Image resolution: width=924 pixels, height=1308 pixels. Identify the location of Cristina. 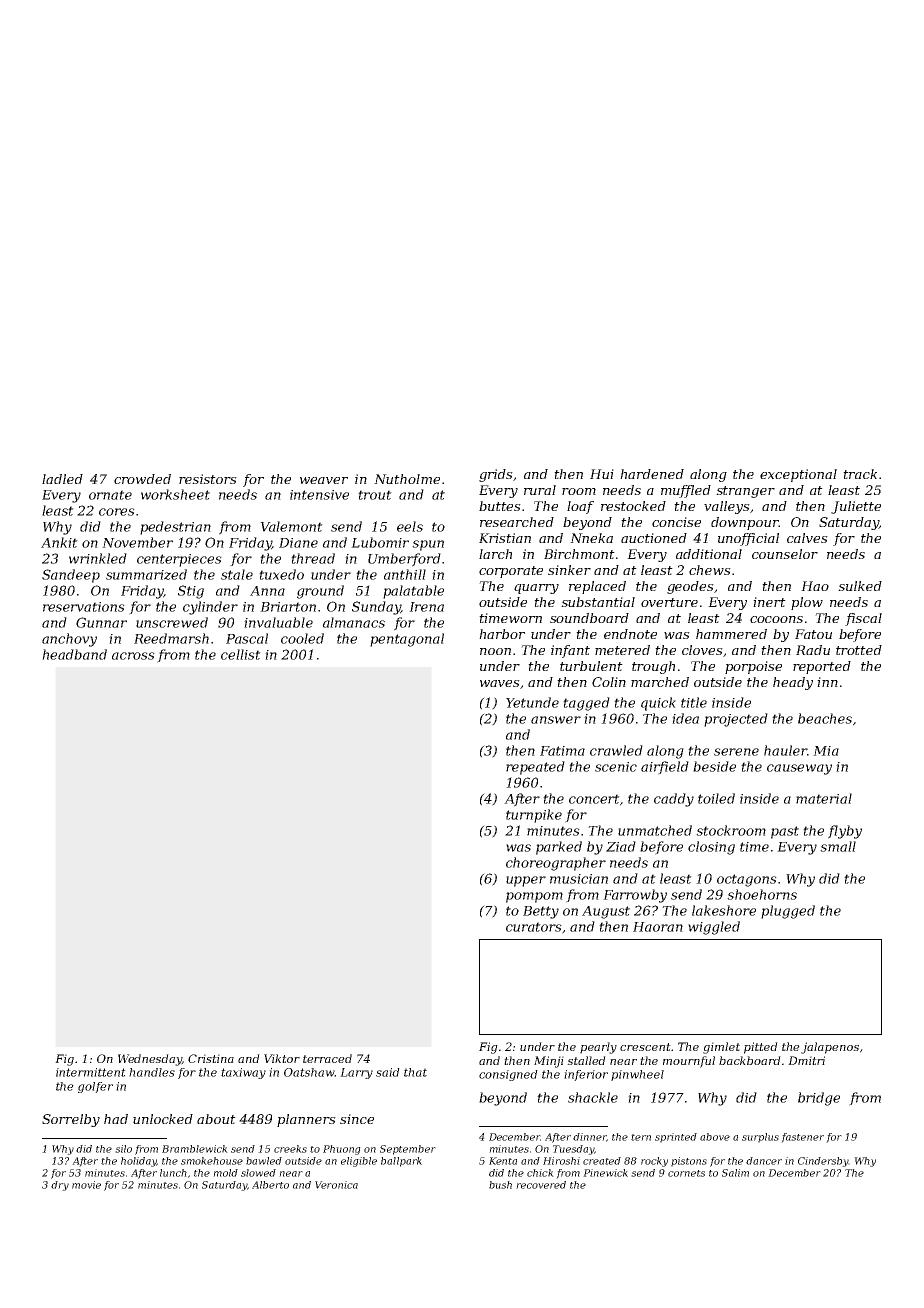
(211, 1058).
